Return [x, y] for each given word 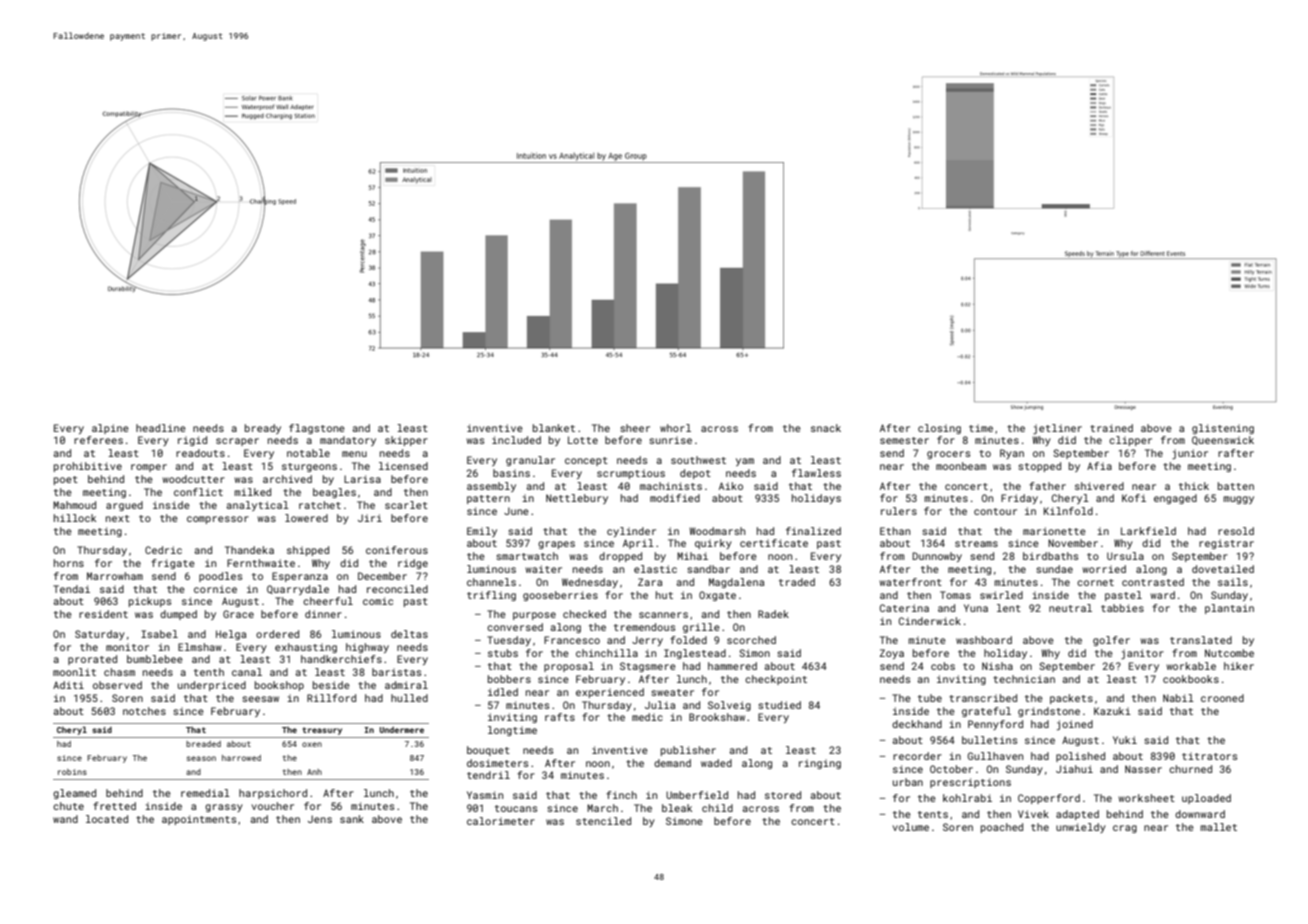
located [107, 819]
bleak [677, 808]
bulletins [989, 740]
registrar [1226, 544]
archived [287, 479]
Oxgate [717, 596]
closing [939, 429]
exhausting [306, 648]
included [516, 440]
